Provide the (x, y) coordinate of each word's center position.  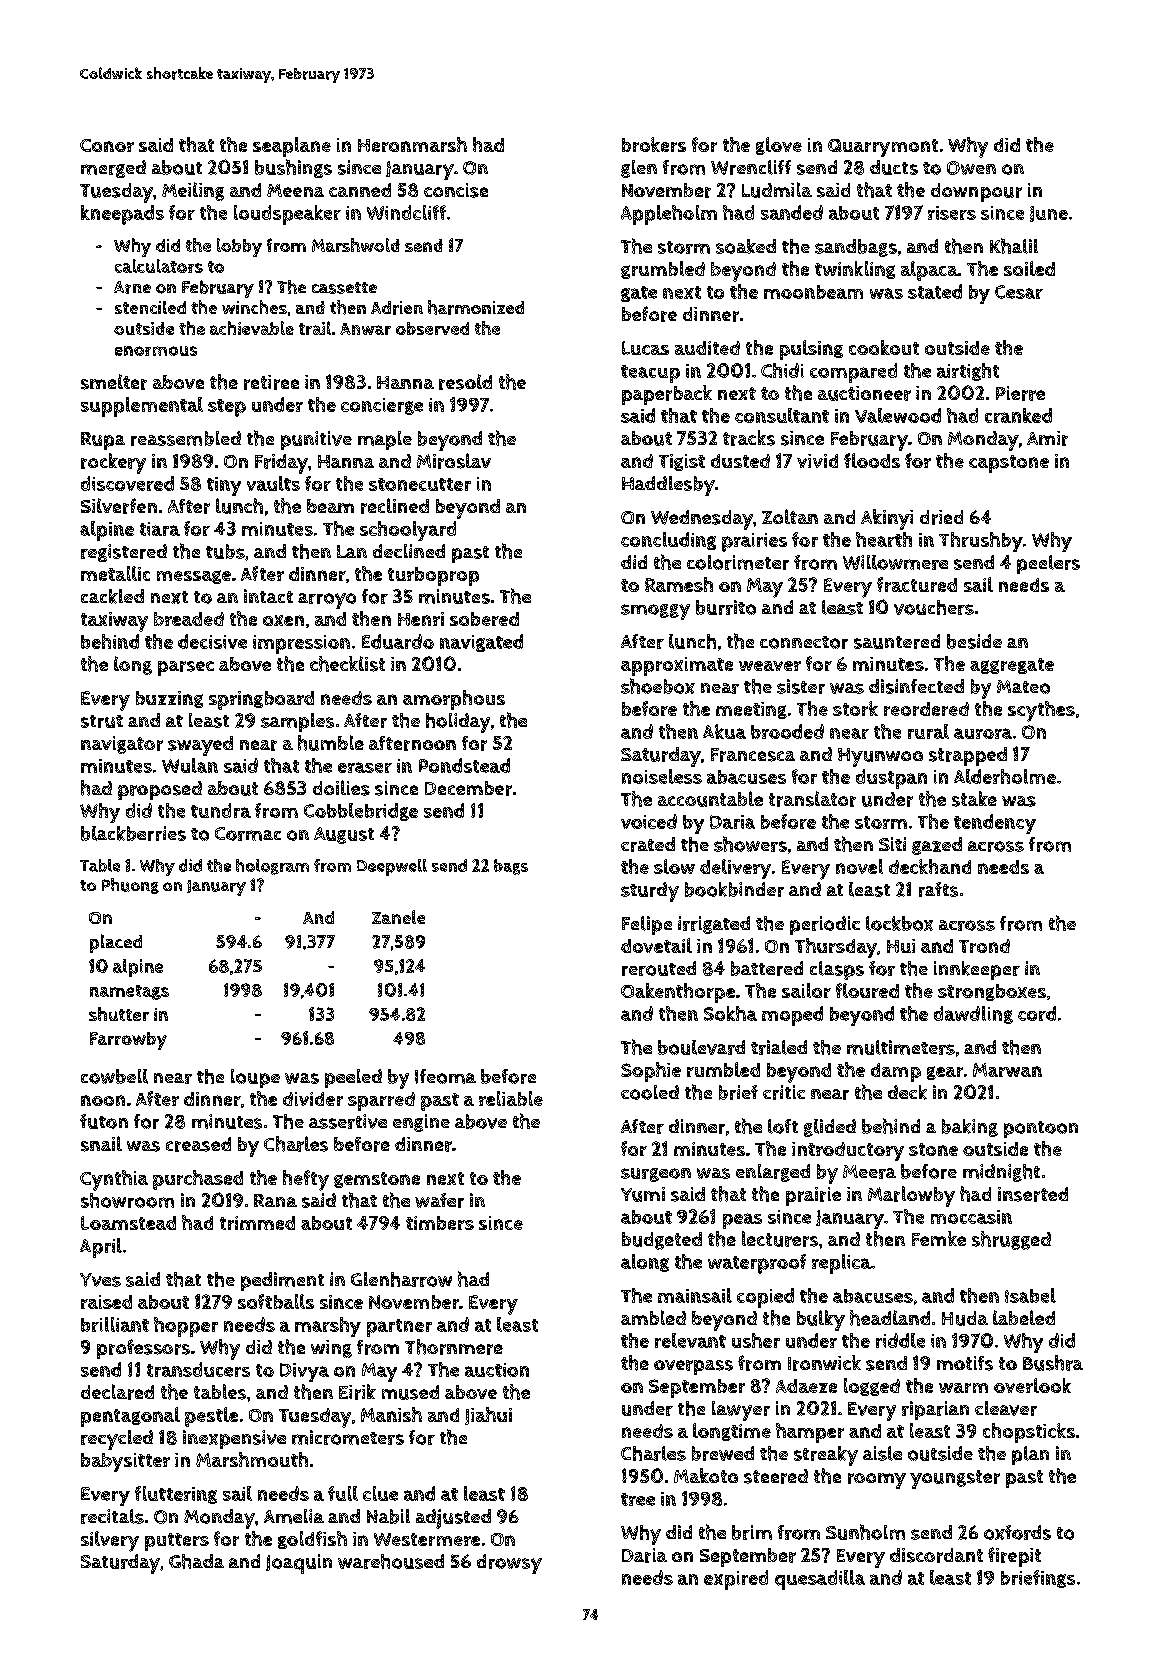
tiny (224, 486)
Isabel (1030, 1295)
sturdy (650, 892)
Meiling (193, 191)
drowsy (509, 1564)
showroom (127, 1200)
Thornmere (454, 1347)
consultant (782, 415)
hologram (272, 867)
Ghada (196, 1561)
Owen (971, 168)
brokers (654, 144)
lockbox (899, 923)
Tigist (682, 462)
